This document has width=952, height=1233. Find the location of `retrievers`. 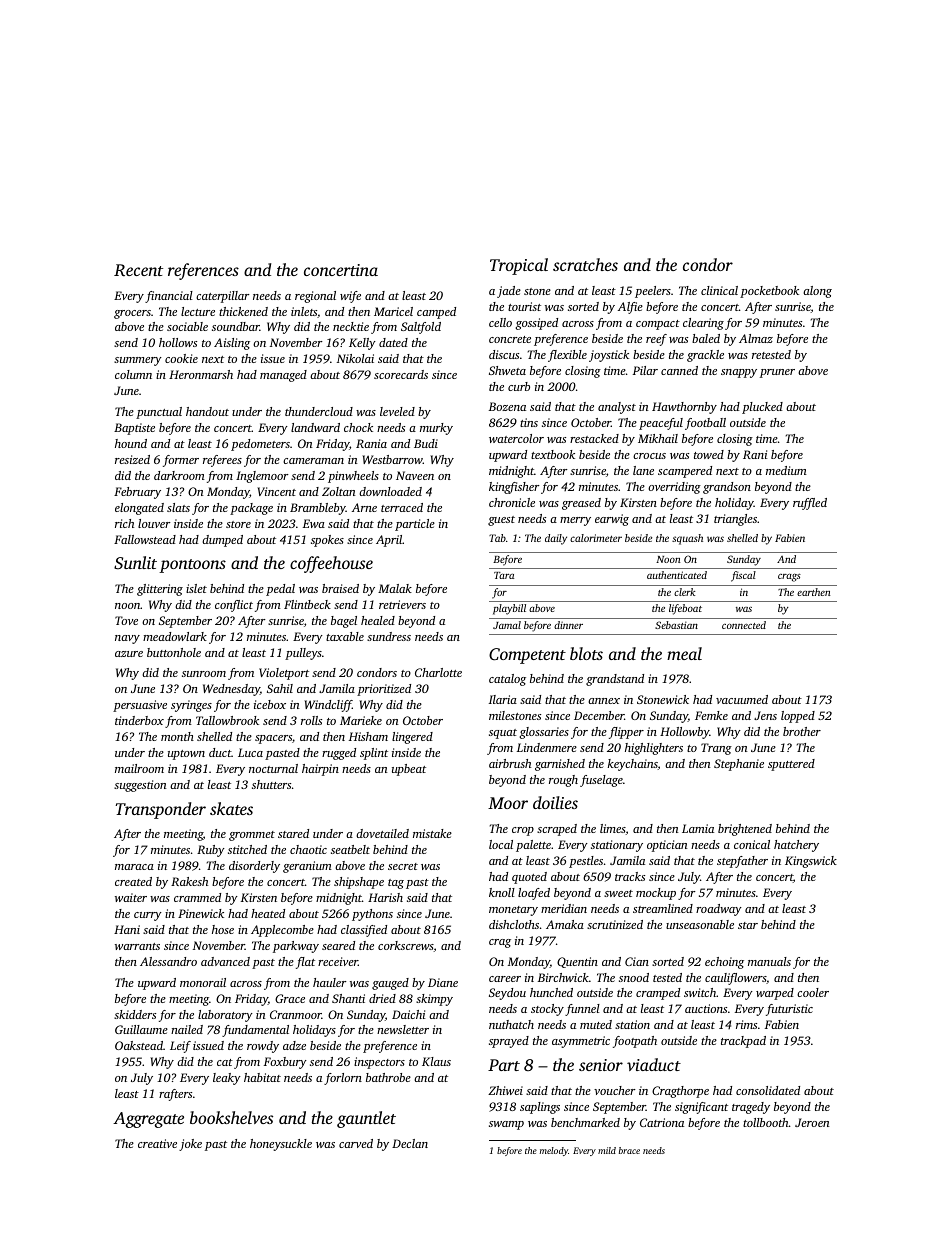

retrievers is located at coordinates (402, 604).
